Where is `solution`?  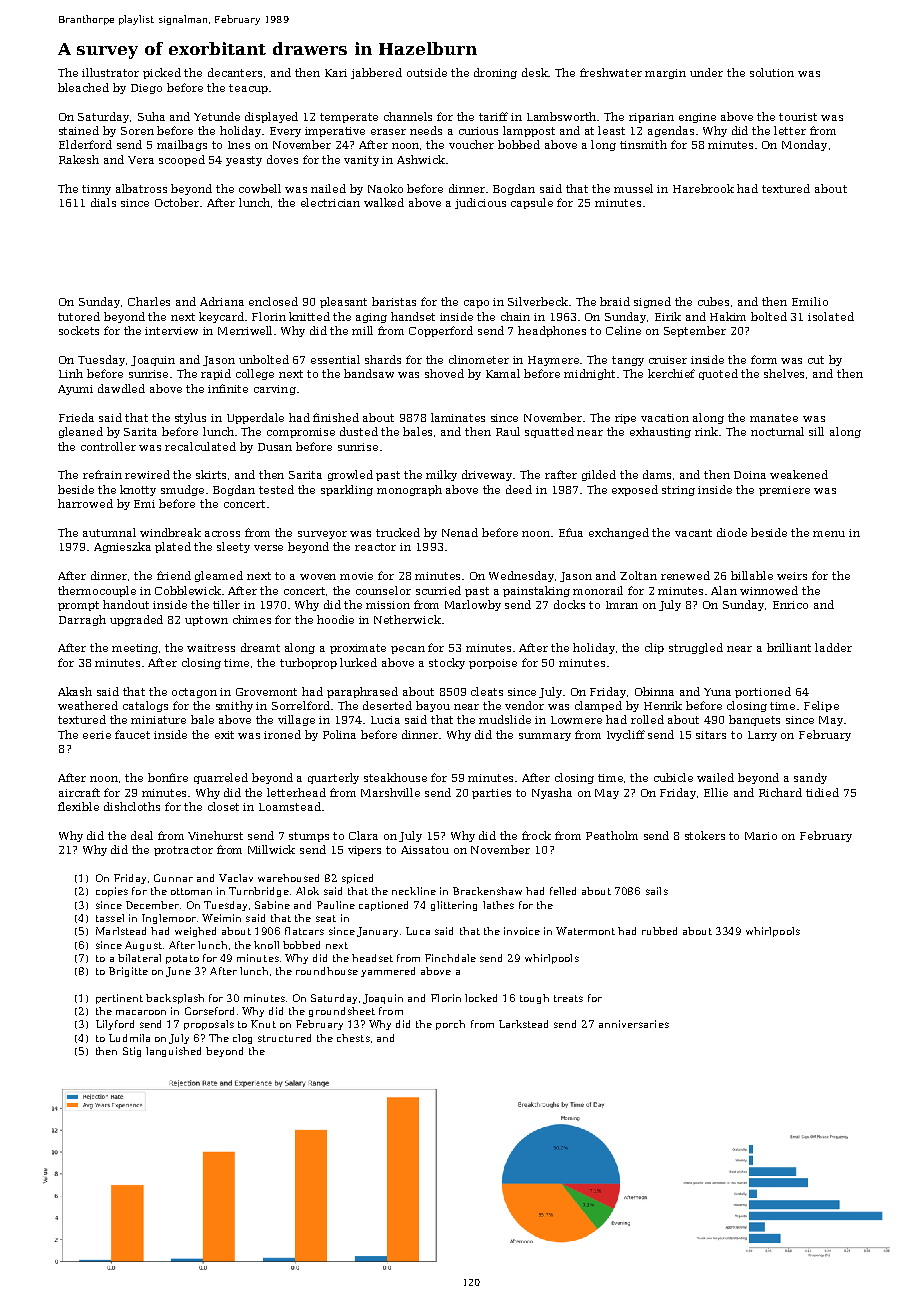 solution is located at coordinates (772, 72).
